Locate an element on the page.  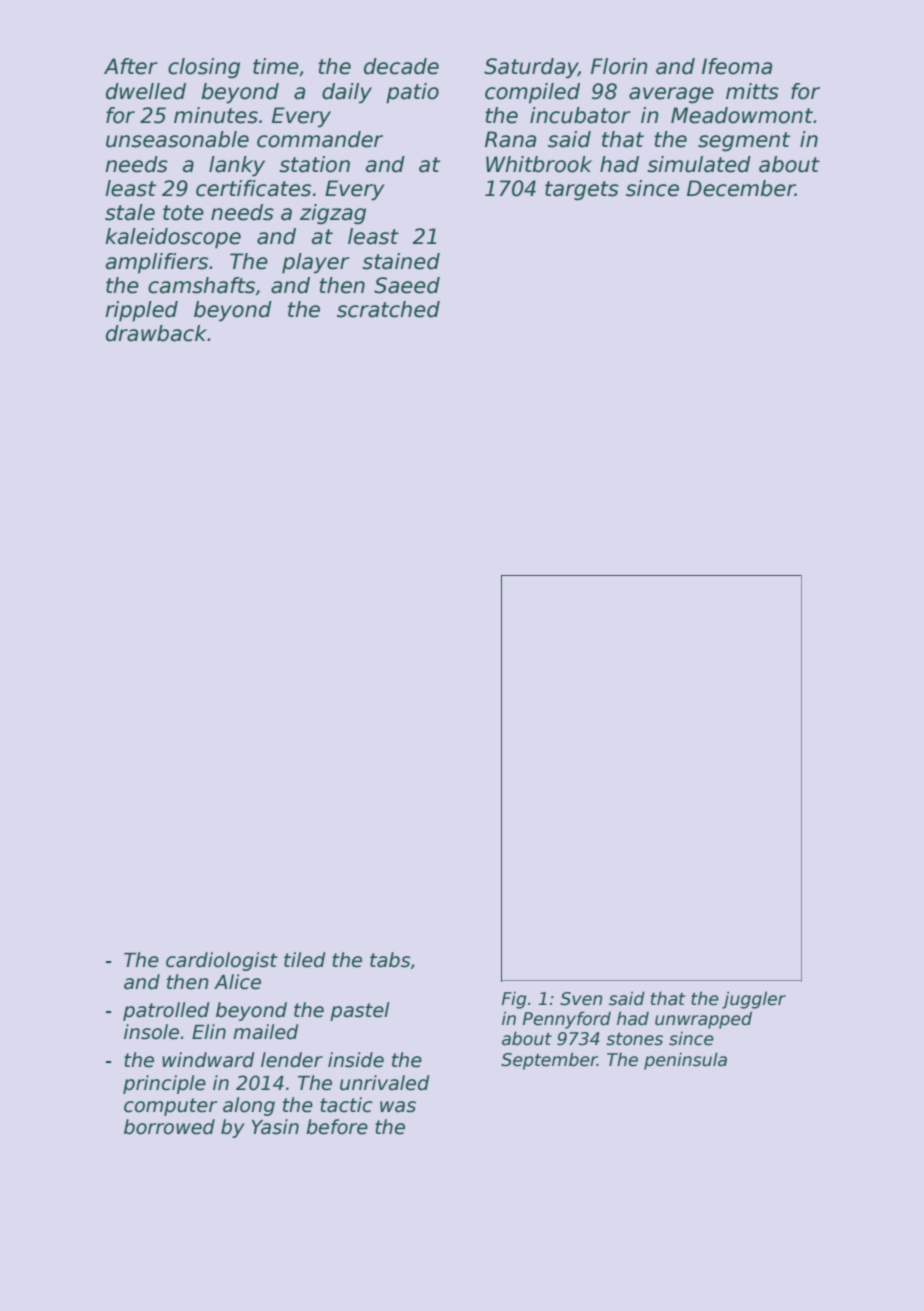
zigzag is located at coordinates (333, 214).
